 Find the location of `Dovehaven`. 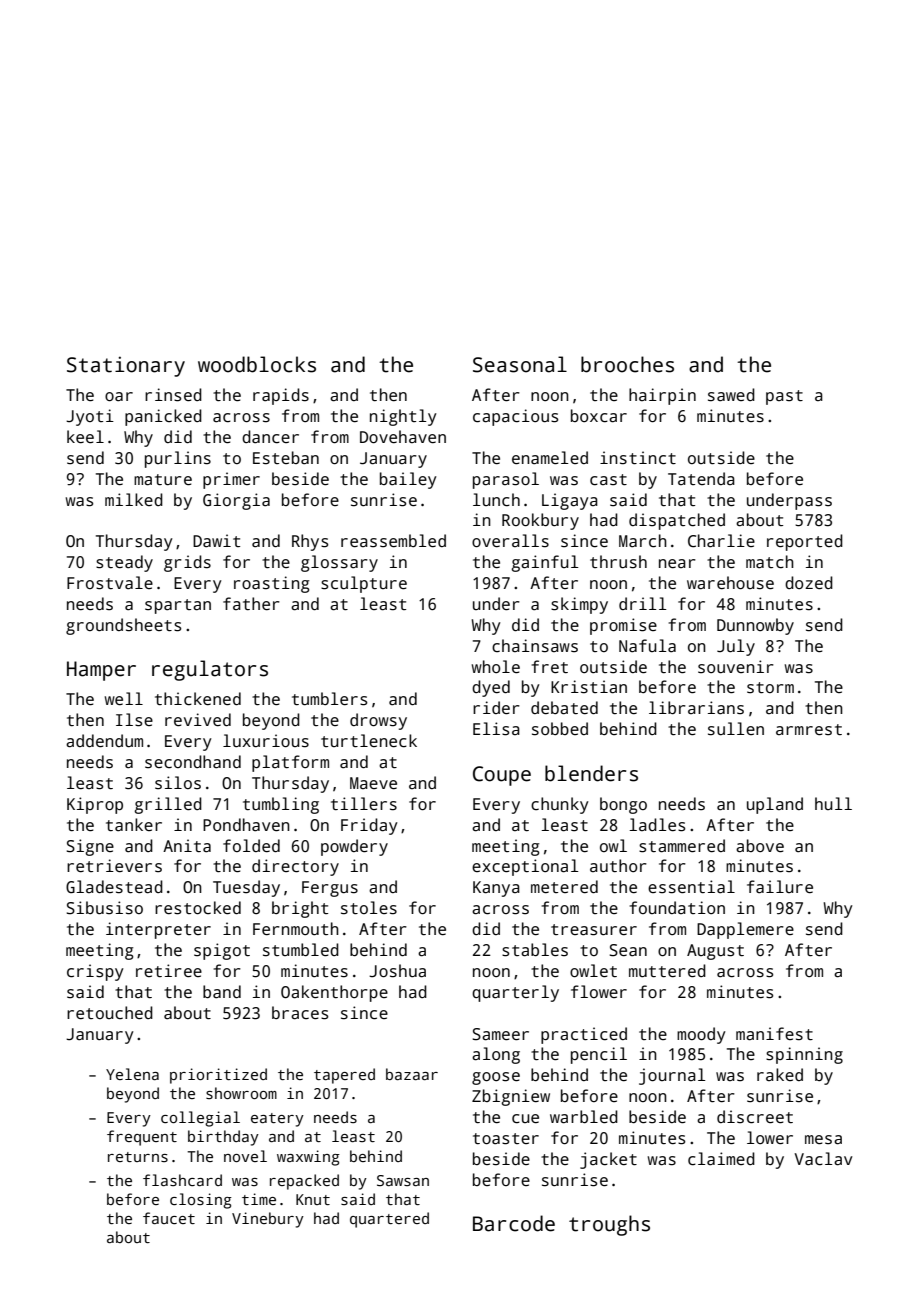

Dovehaven is located at coordinates (403, 436).
